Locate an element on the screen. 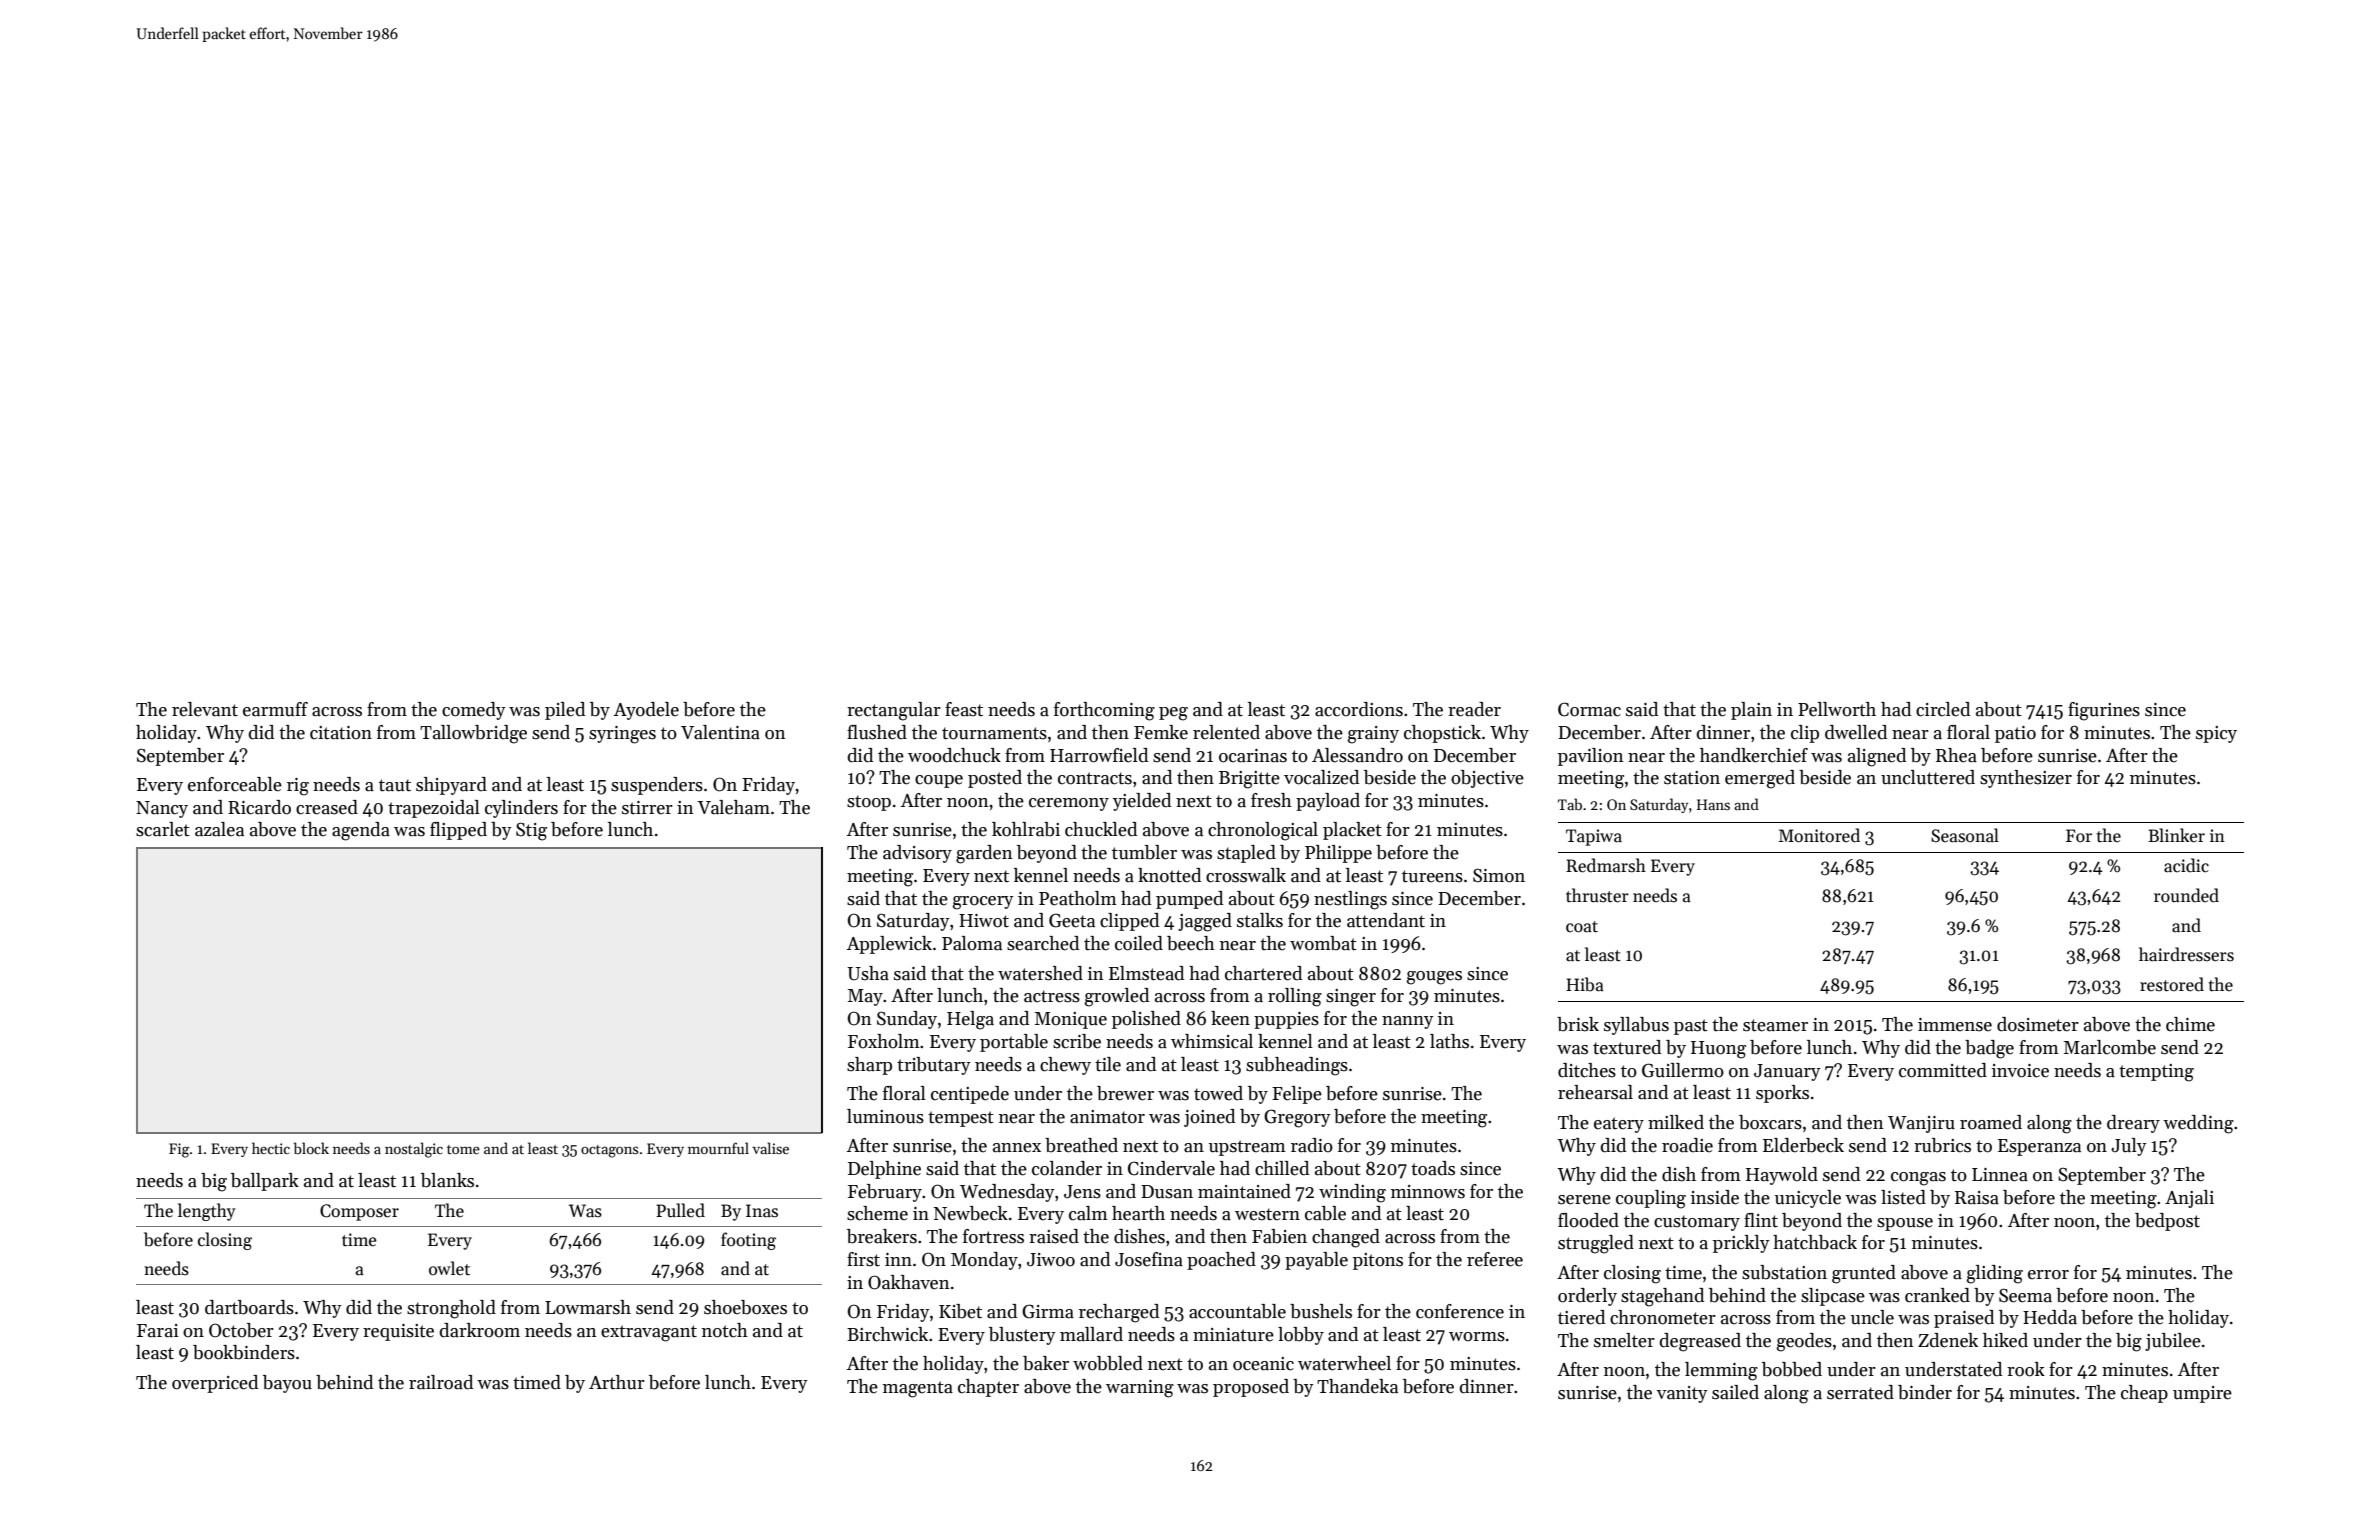  forthcoming is located at coordinates (1104, 711).
